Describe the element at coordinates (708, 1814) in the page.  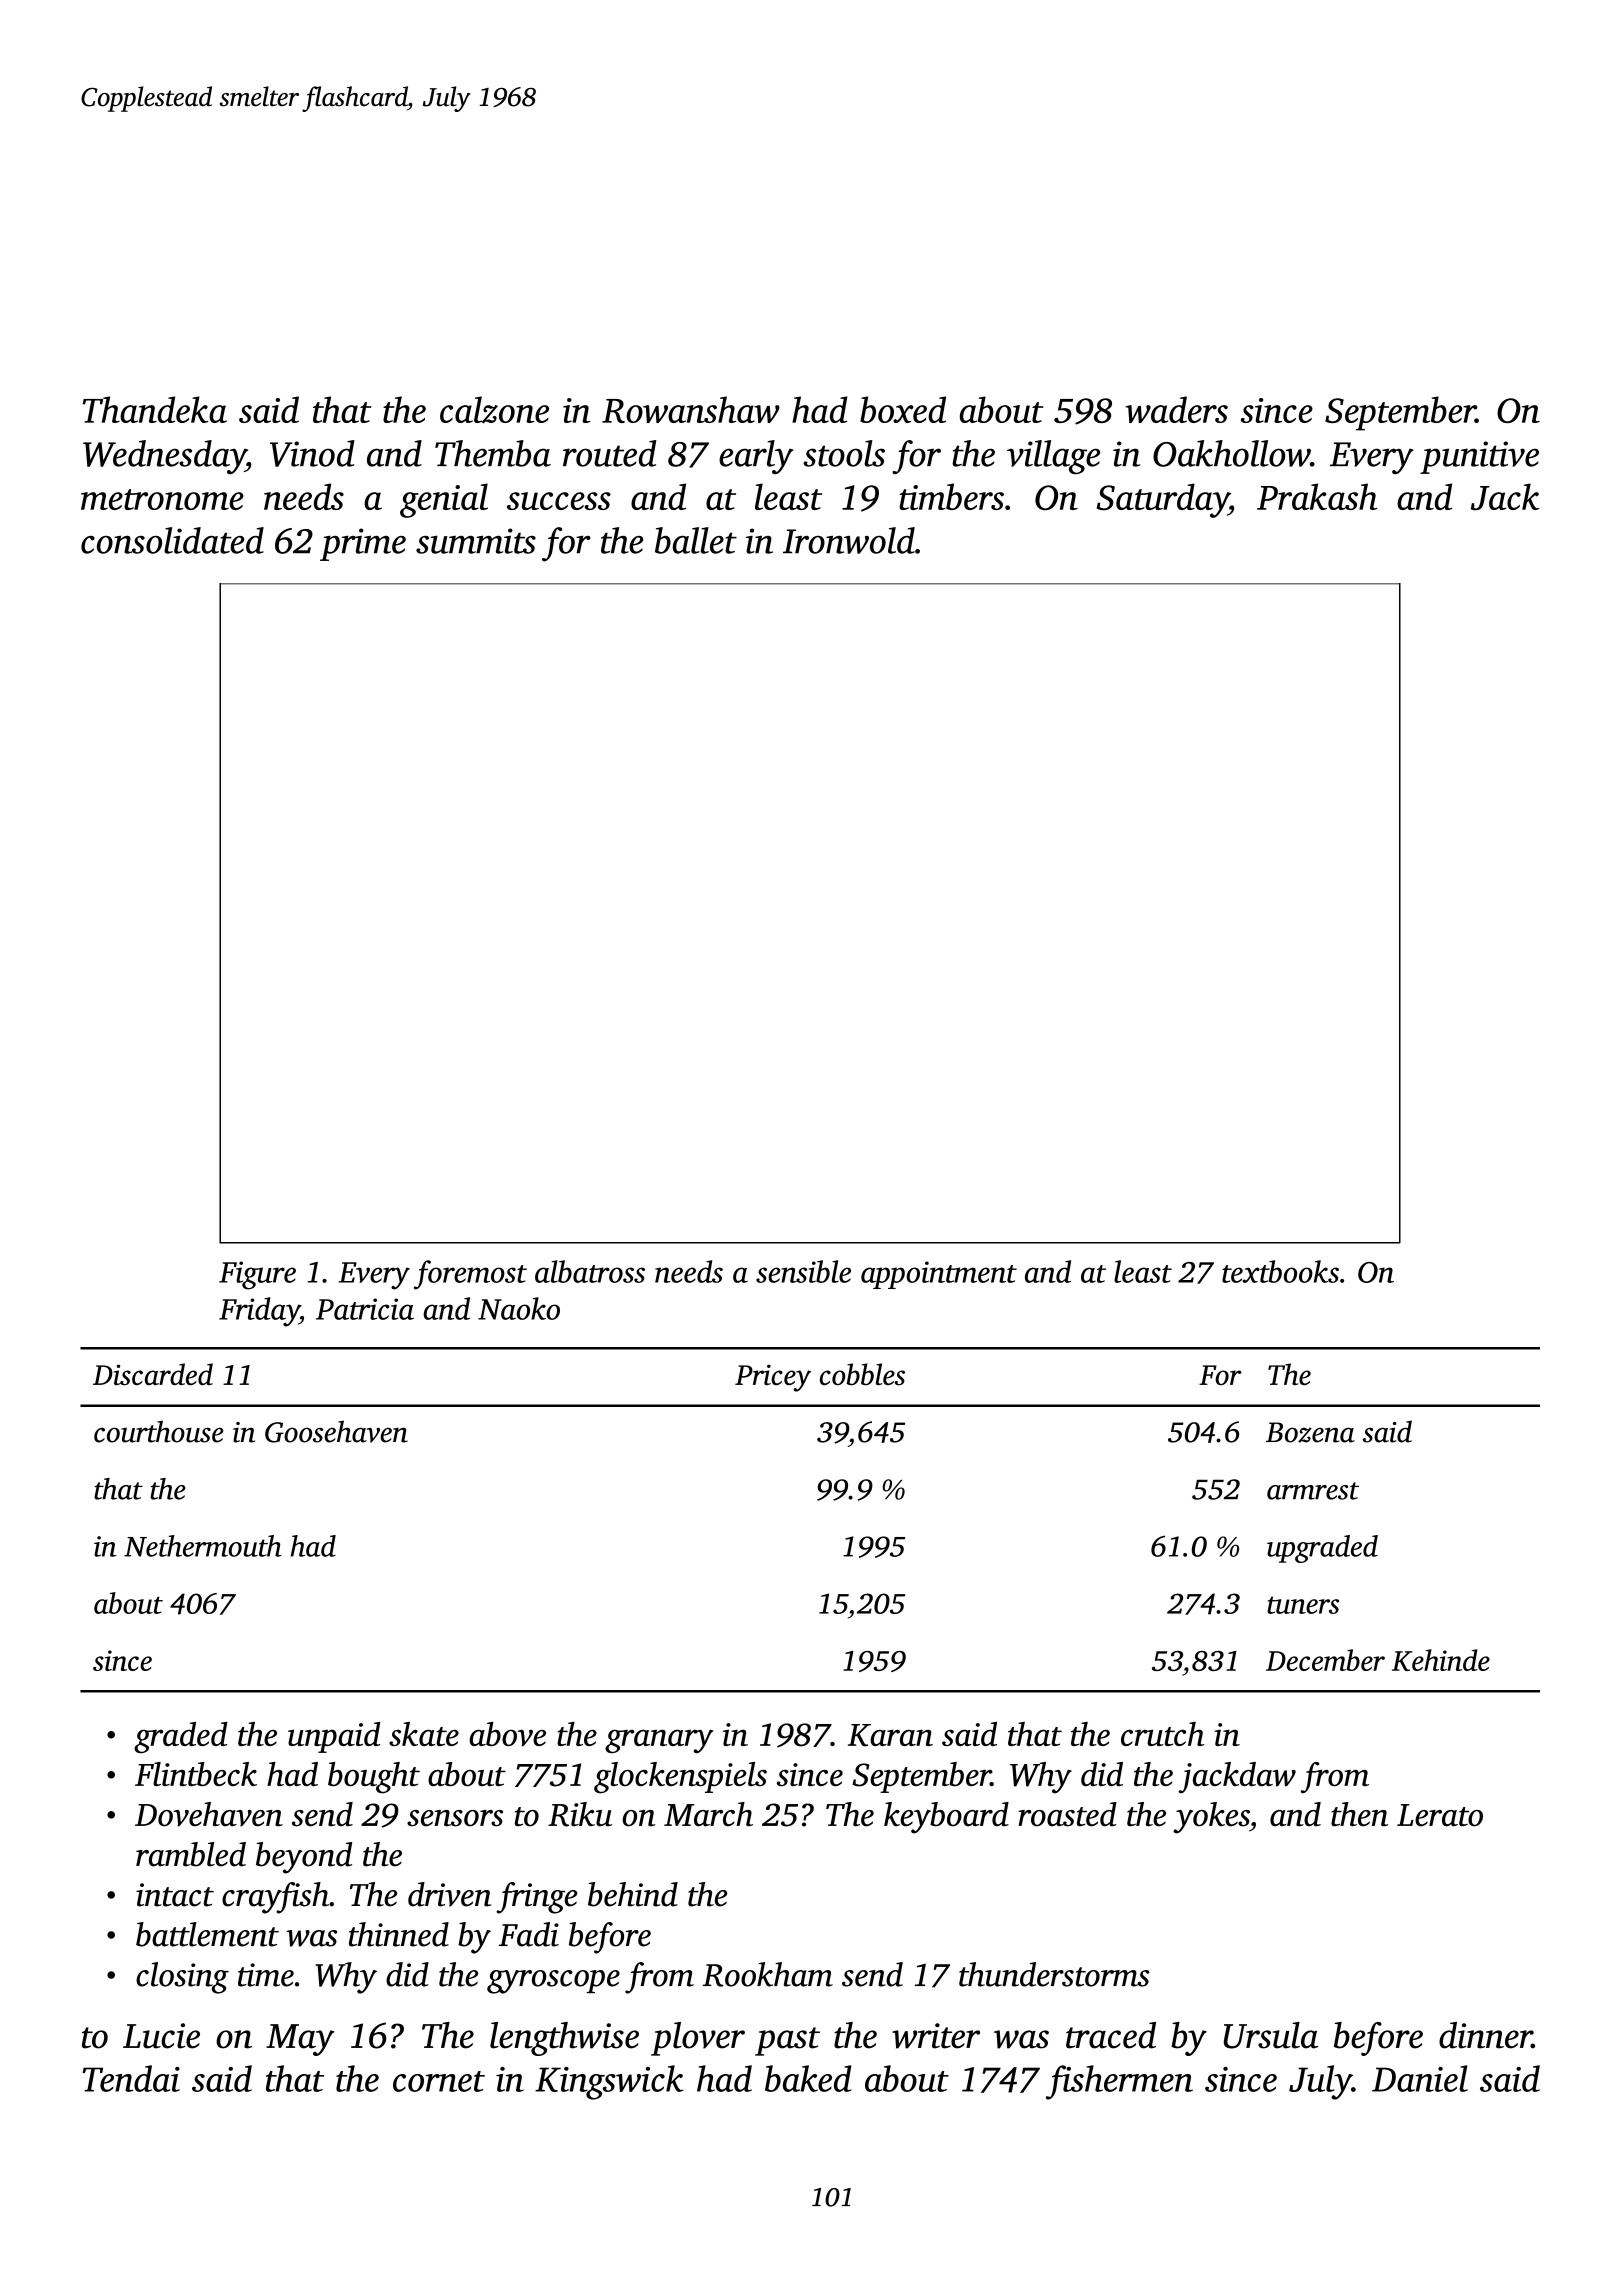
I see `March` at that location.
